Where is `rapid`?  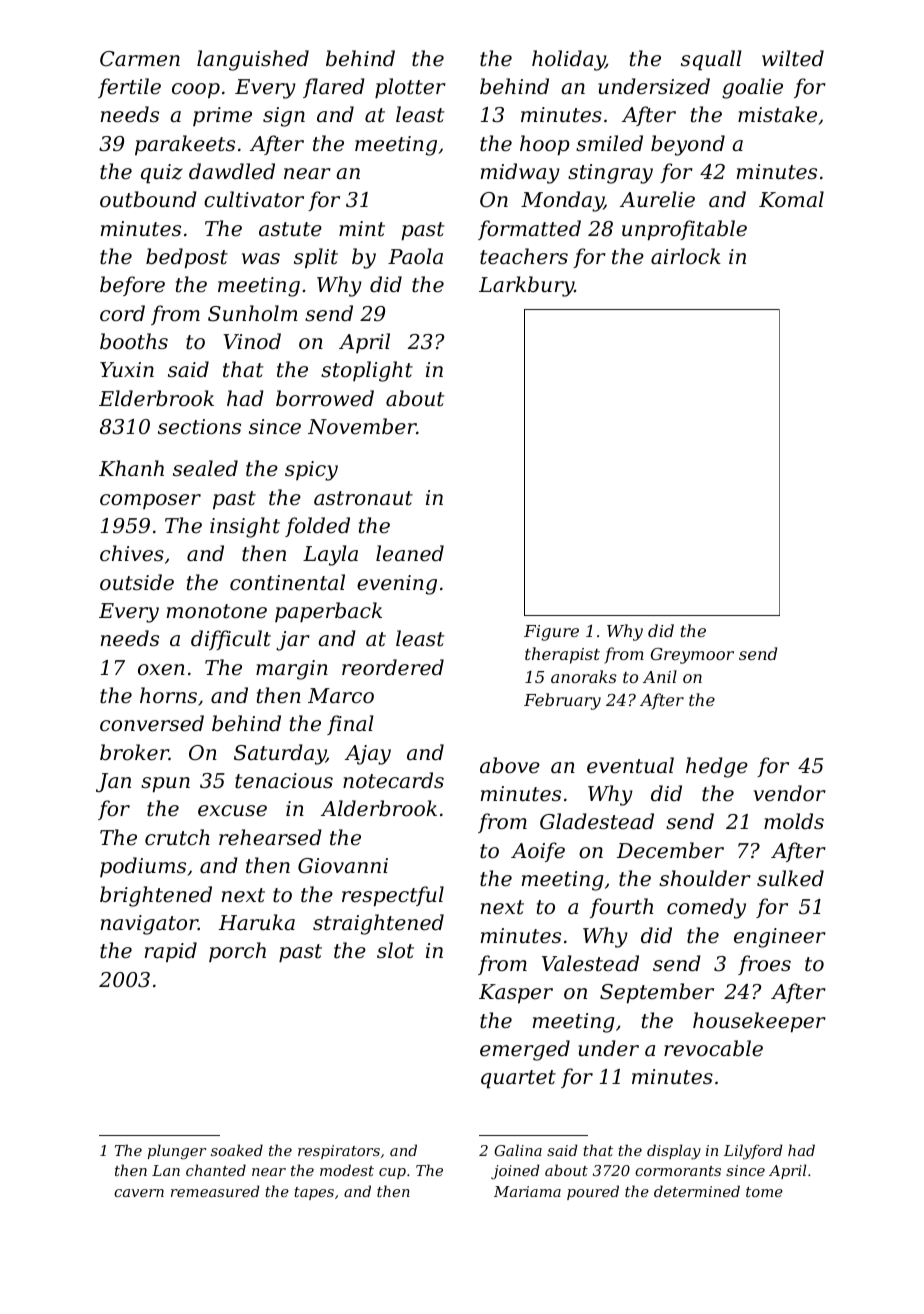 rapid is located at coordinates (171, 952).
